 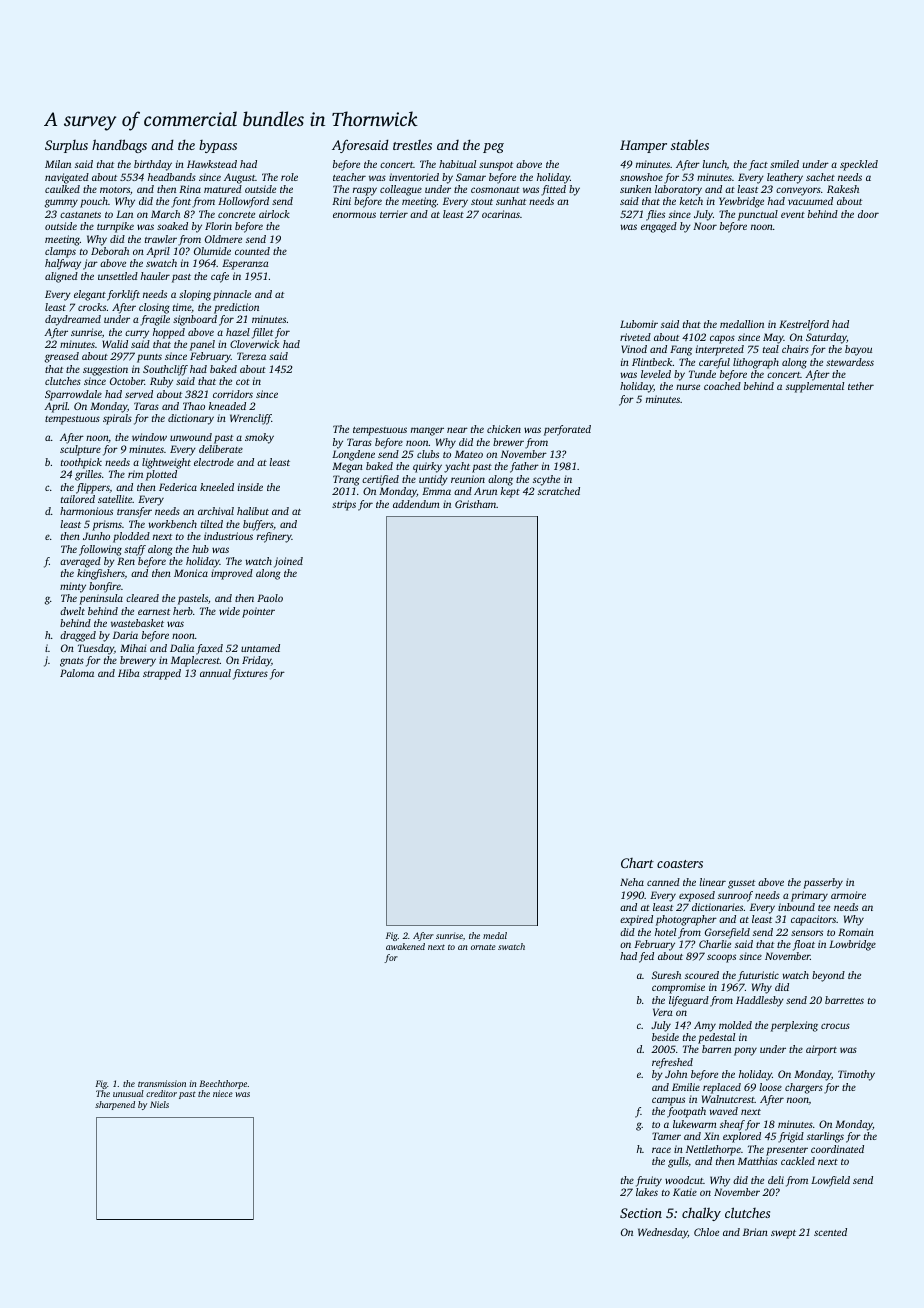 I want to click on niece, so click(x=223, y=1093).
